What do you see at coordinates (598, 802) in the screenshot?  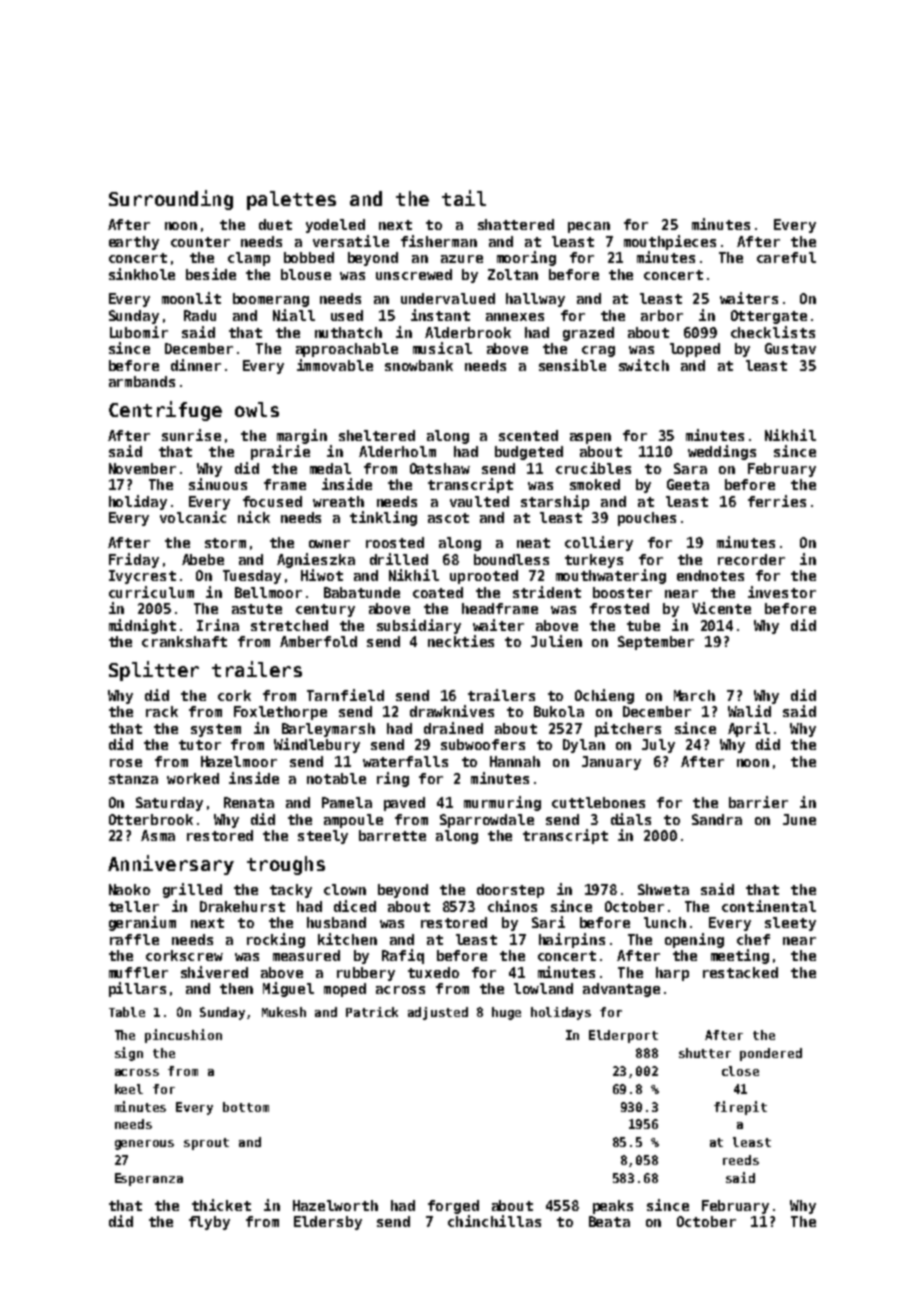 I see `cuttlebones` at bounding box center [598, 802].
